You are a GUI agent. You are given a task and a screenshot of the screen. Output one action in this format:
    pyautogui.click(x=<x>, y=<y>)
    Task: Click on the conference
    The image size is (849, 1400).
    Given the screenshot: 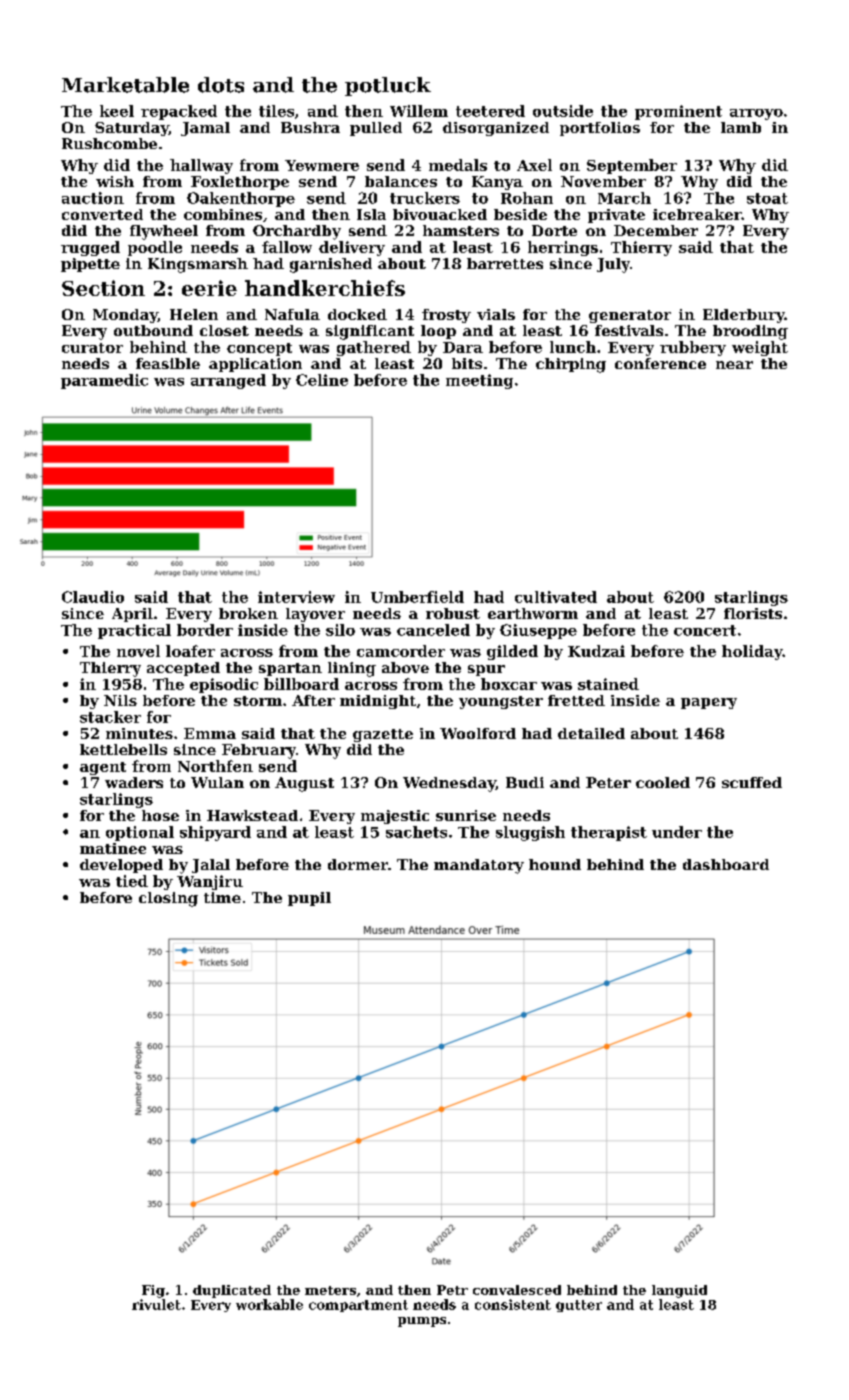 What is the action you would take?
    pyautogui.click(x=660, y=363)
